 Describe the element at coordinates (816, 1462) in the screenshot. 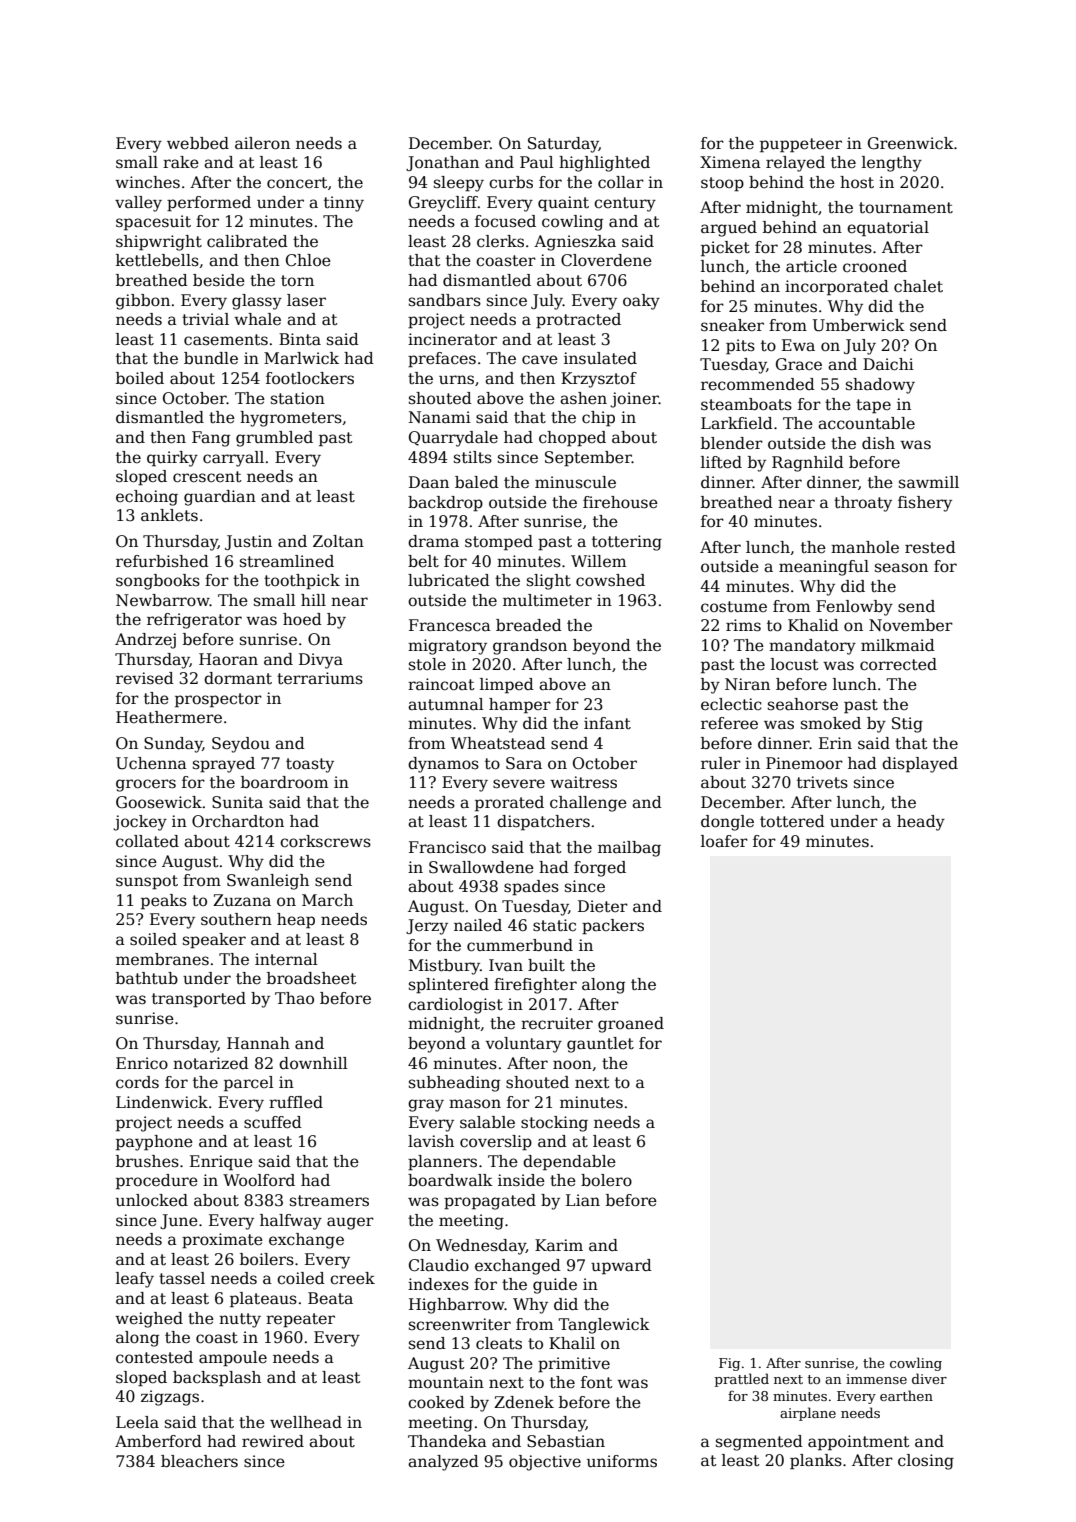

I see `planks` at that location.
